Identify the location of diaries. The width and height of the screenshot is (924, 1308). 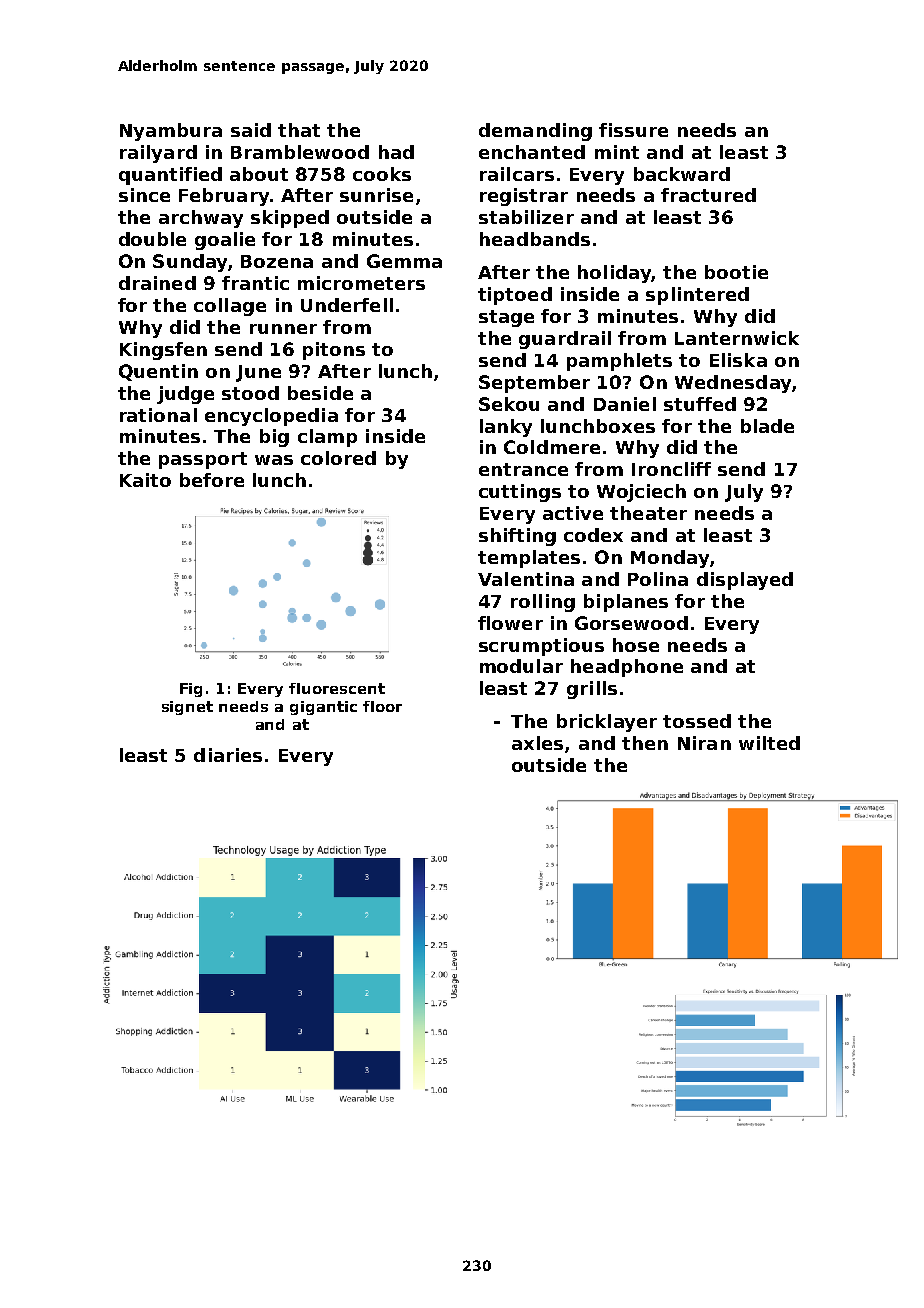
(228, 755).
